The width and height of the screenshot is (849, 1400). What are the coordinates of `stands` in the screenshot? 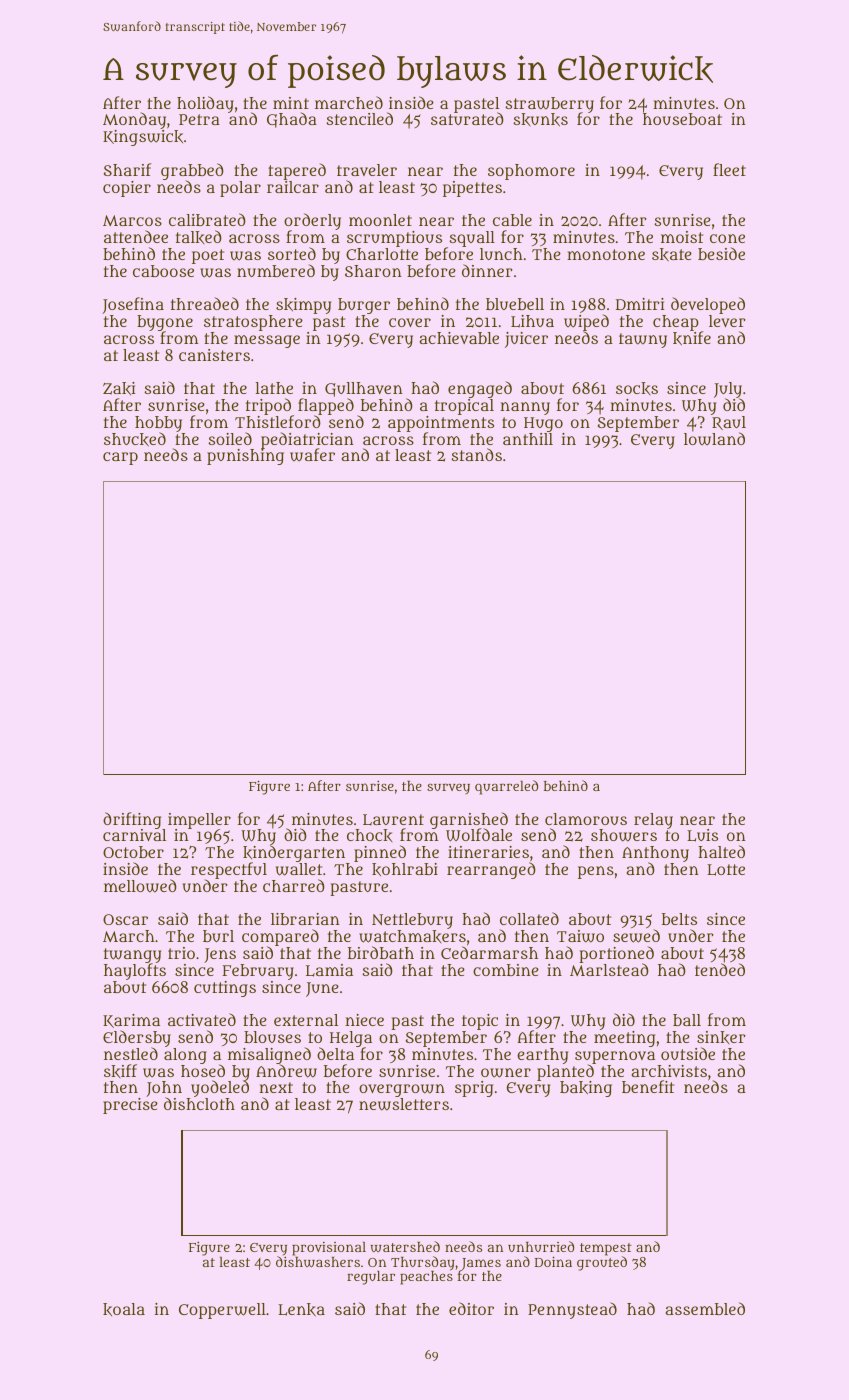 It's located at (476, 454).
